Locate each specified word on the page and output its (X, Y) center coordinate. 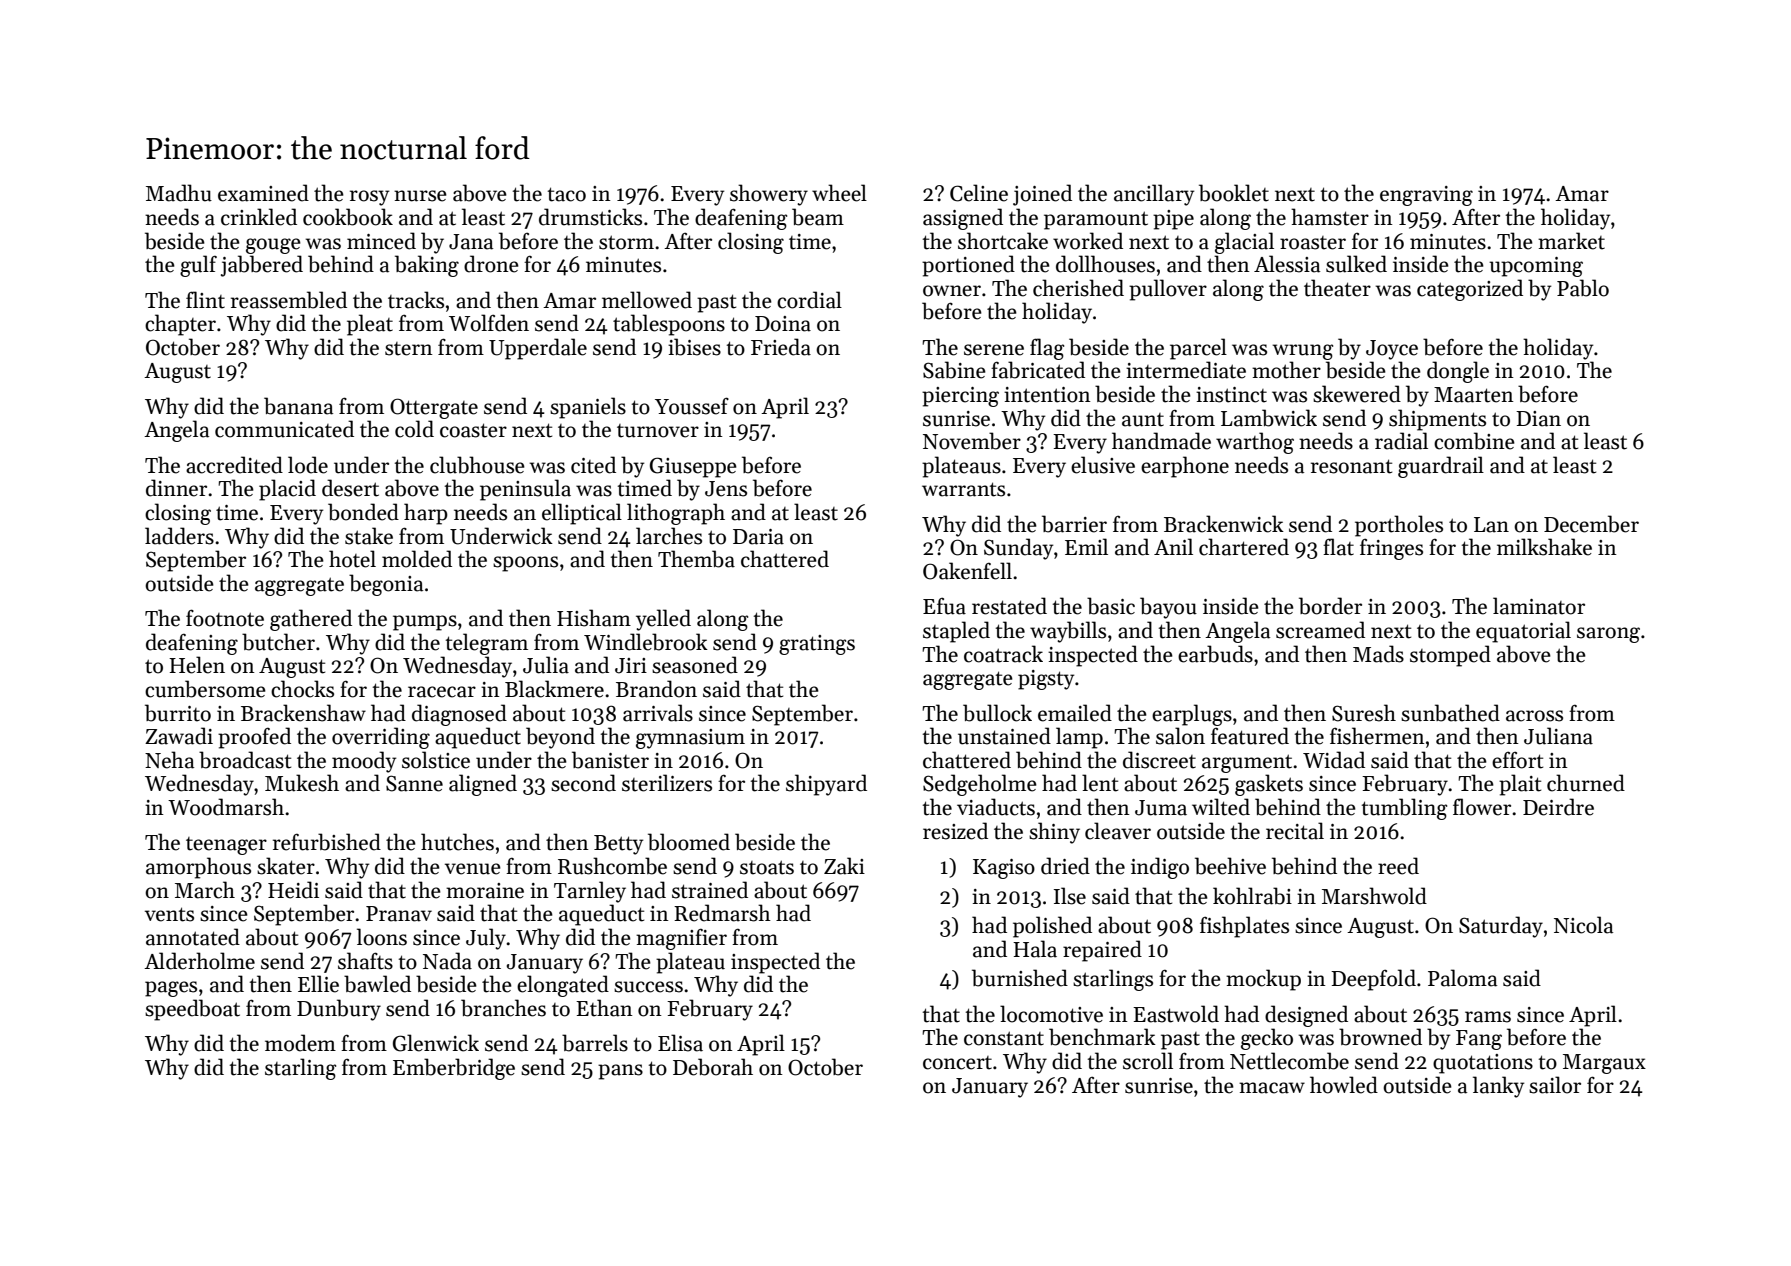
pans (620, 1072)
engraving (1426, 196)
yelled (663, 620)
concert (957, 1063)
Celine (979, 193)
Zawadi (179, 736)
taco (567, 194)
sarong (1608, 635)
